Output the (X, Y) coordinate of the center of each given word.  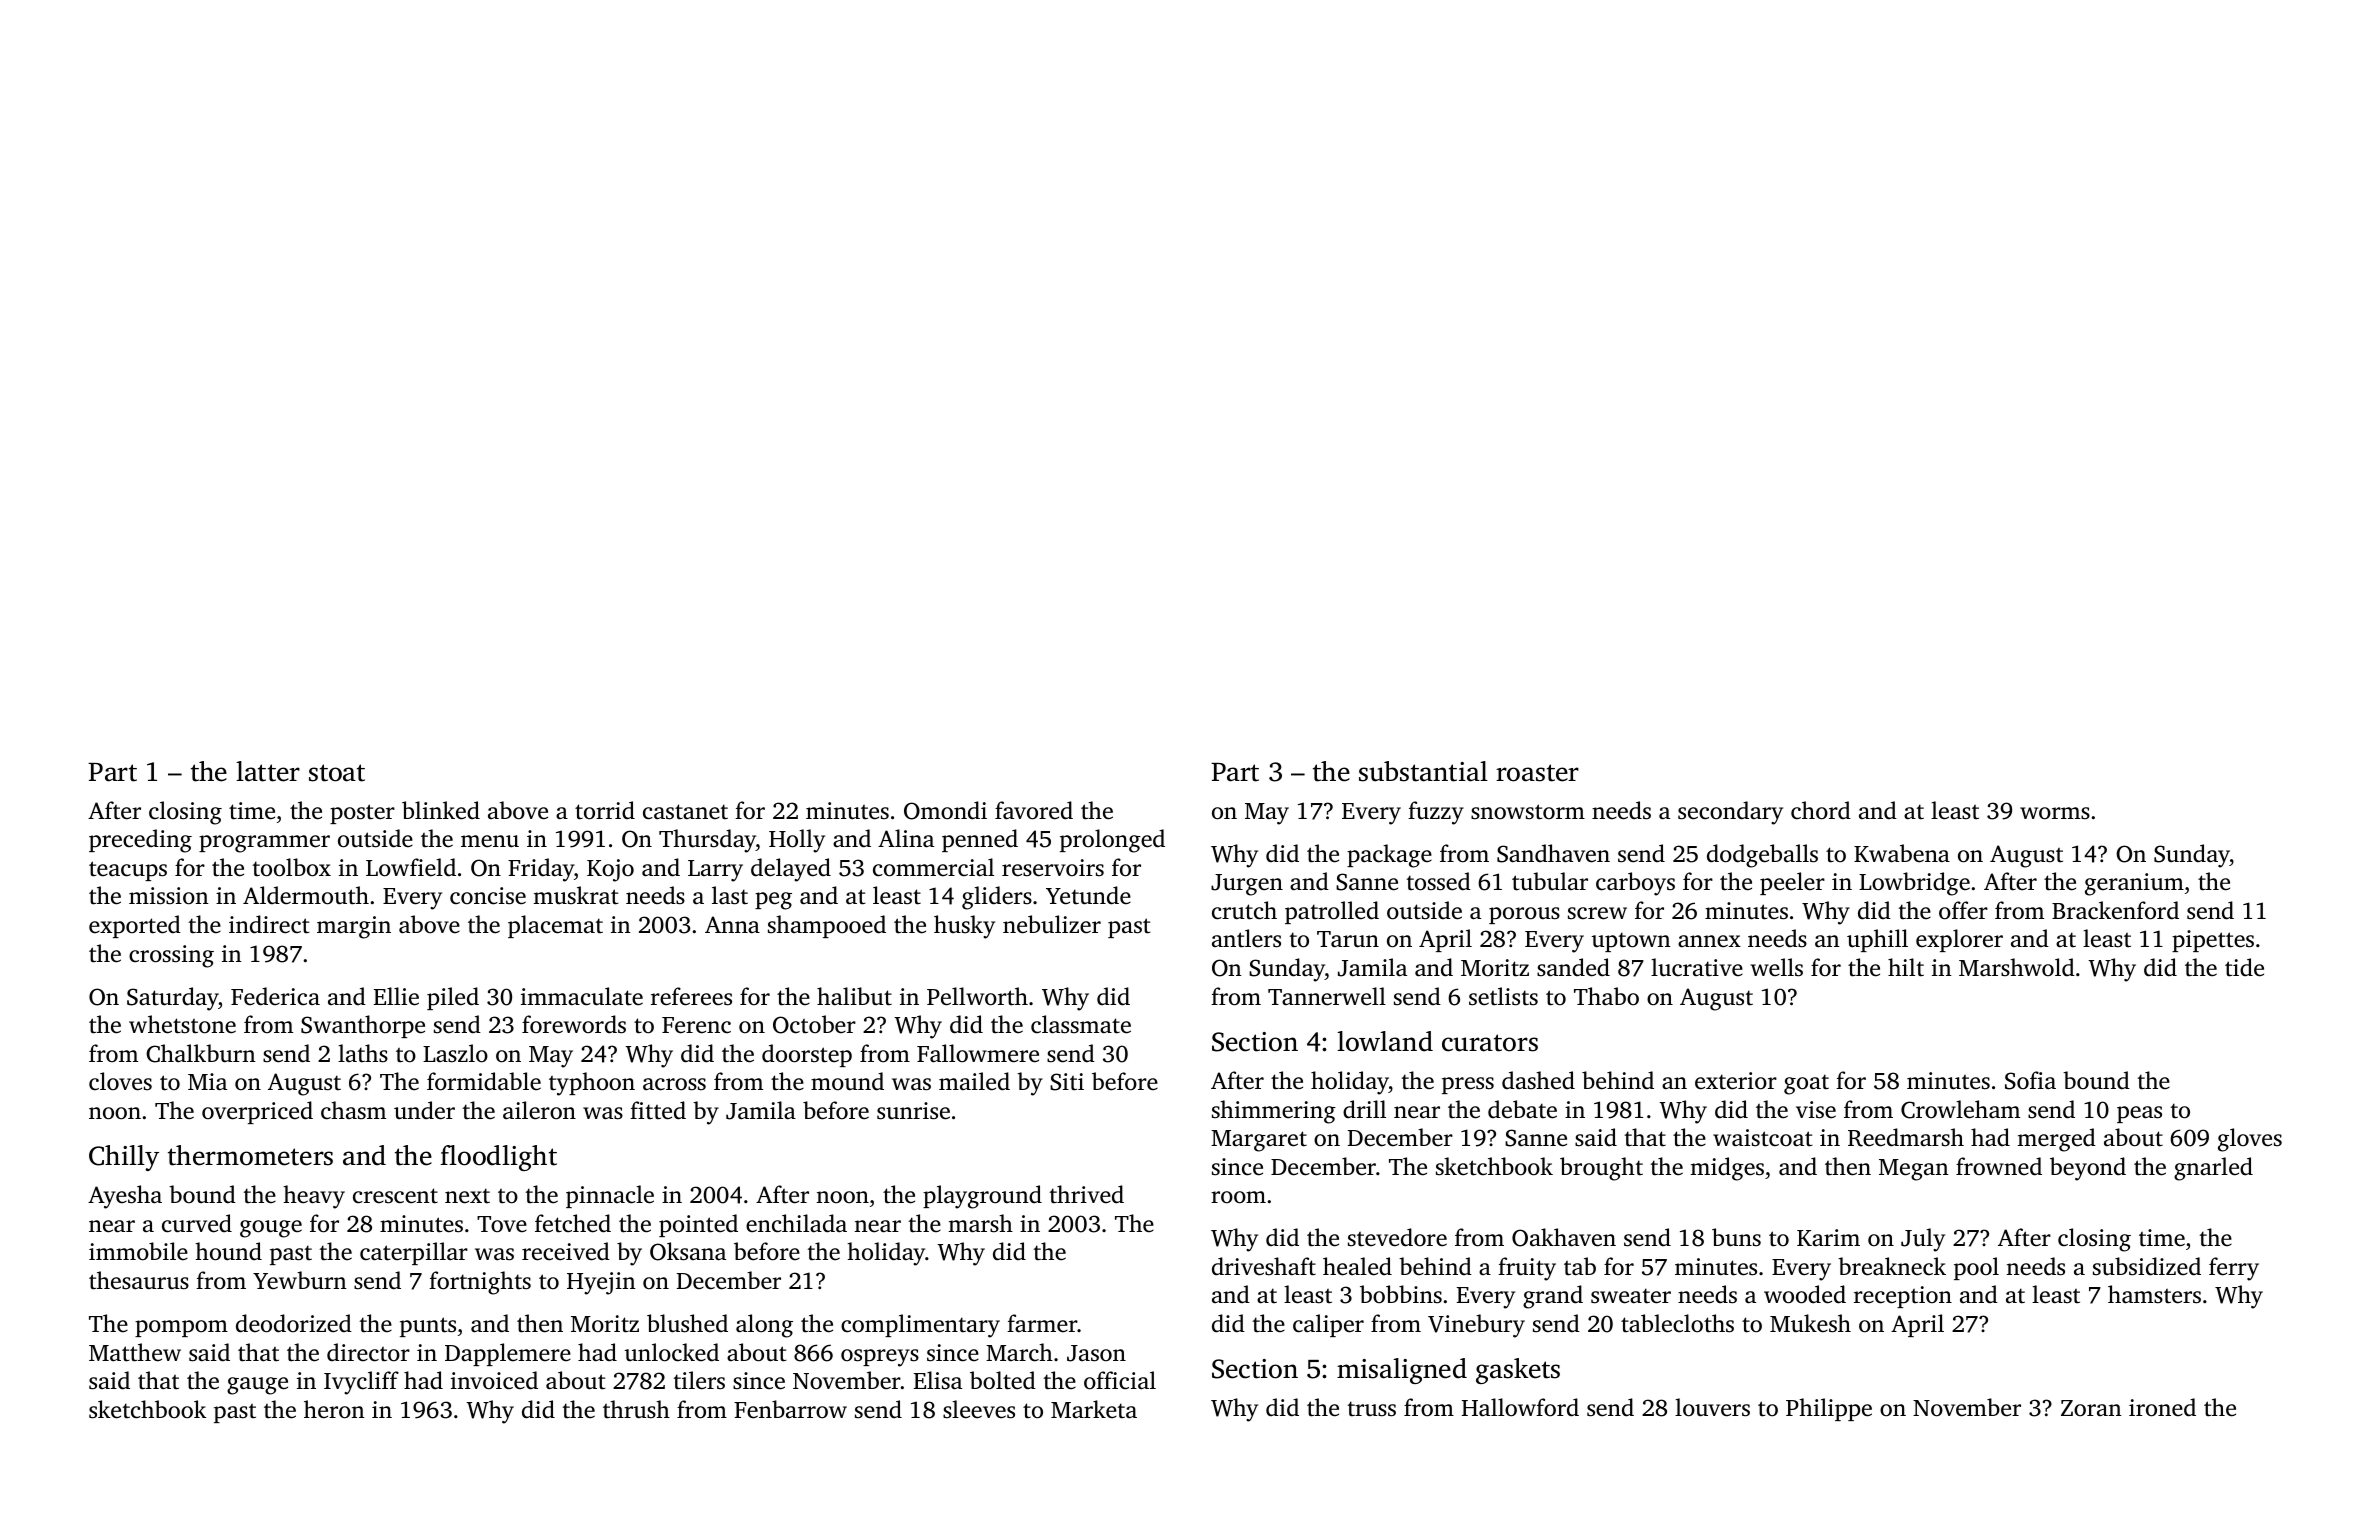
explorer (1959, 940)
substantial (1423, 771)
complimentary (920, 1326)
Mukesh (1810, 1323)
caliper (1328, 1325)
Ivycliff (361, 1383)
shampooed (827, 926)
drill (1364, 1109)
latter (268, 771)
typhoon (592, 1084)
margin (354, 927)
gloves (2250, 1140)
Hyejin (601, 1283)
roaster (1537, 773)
